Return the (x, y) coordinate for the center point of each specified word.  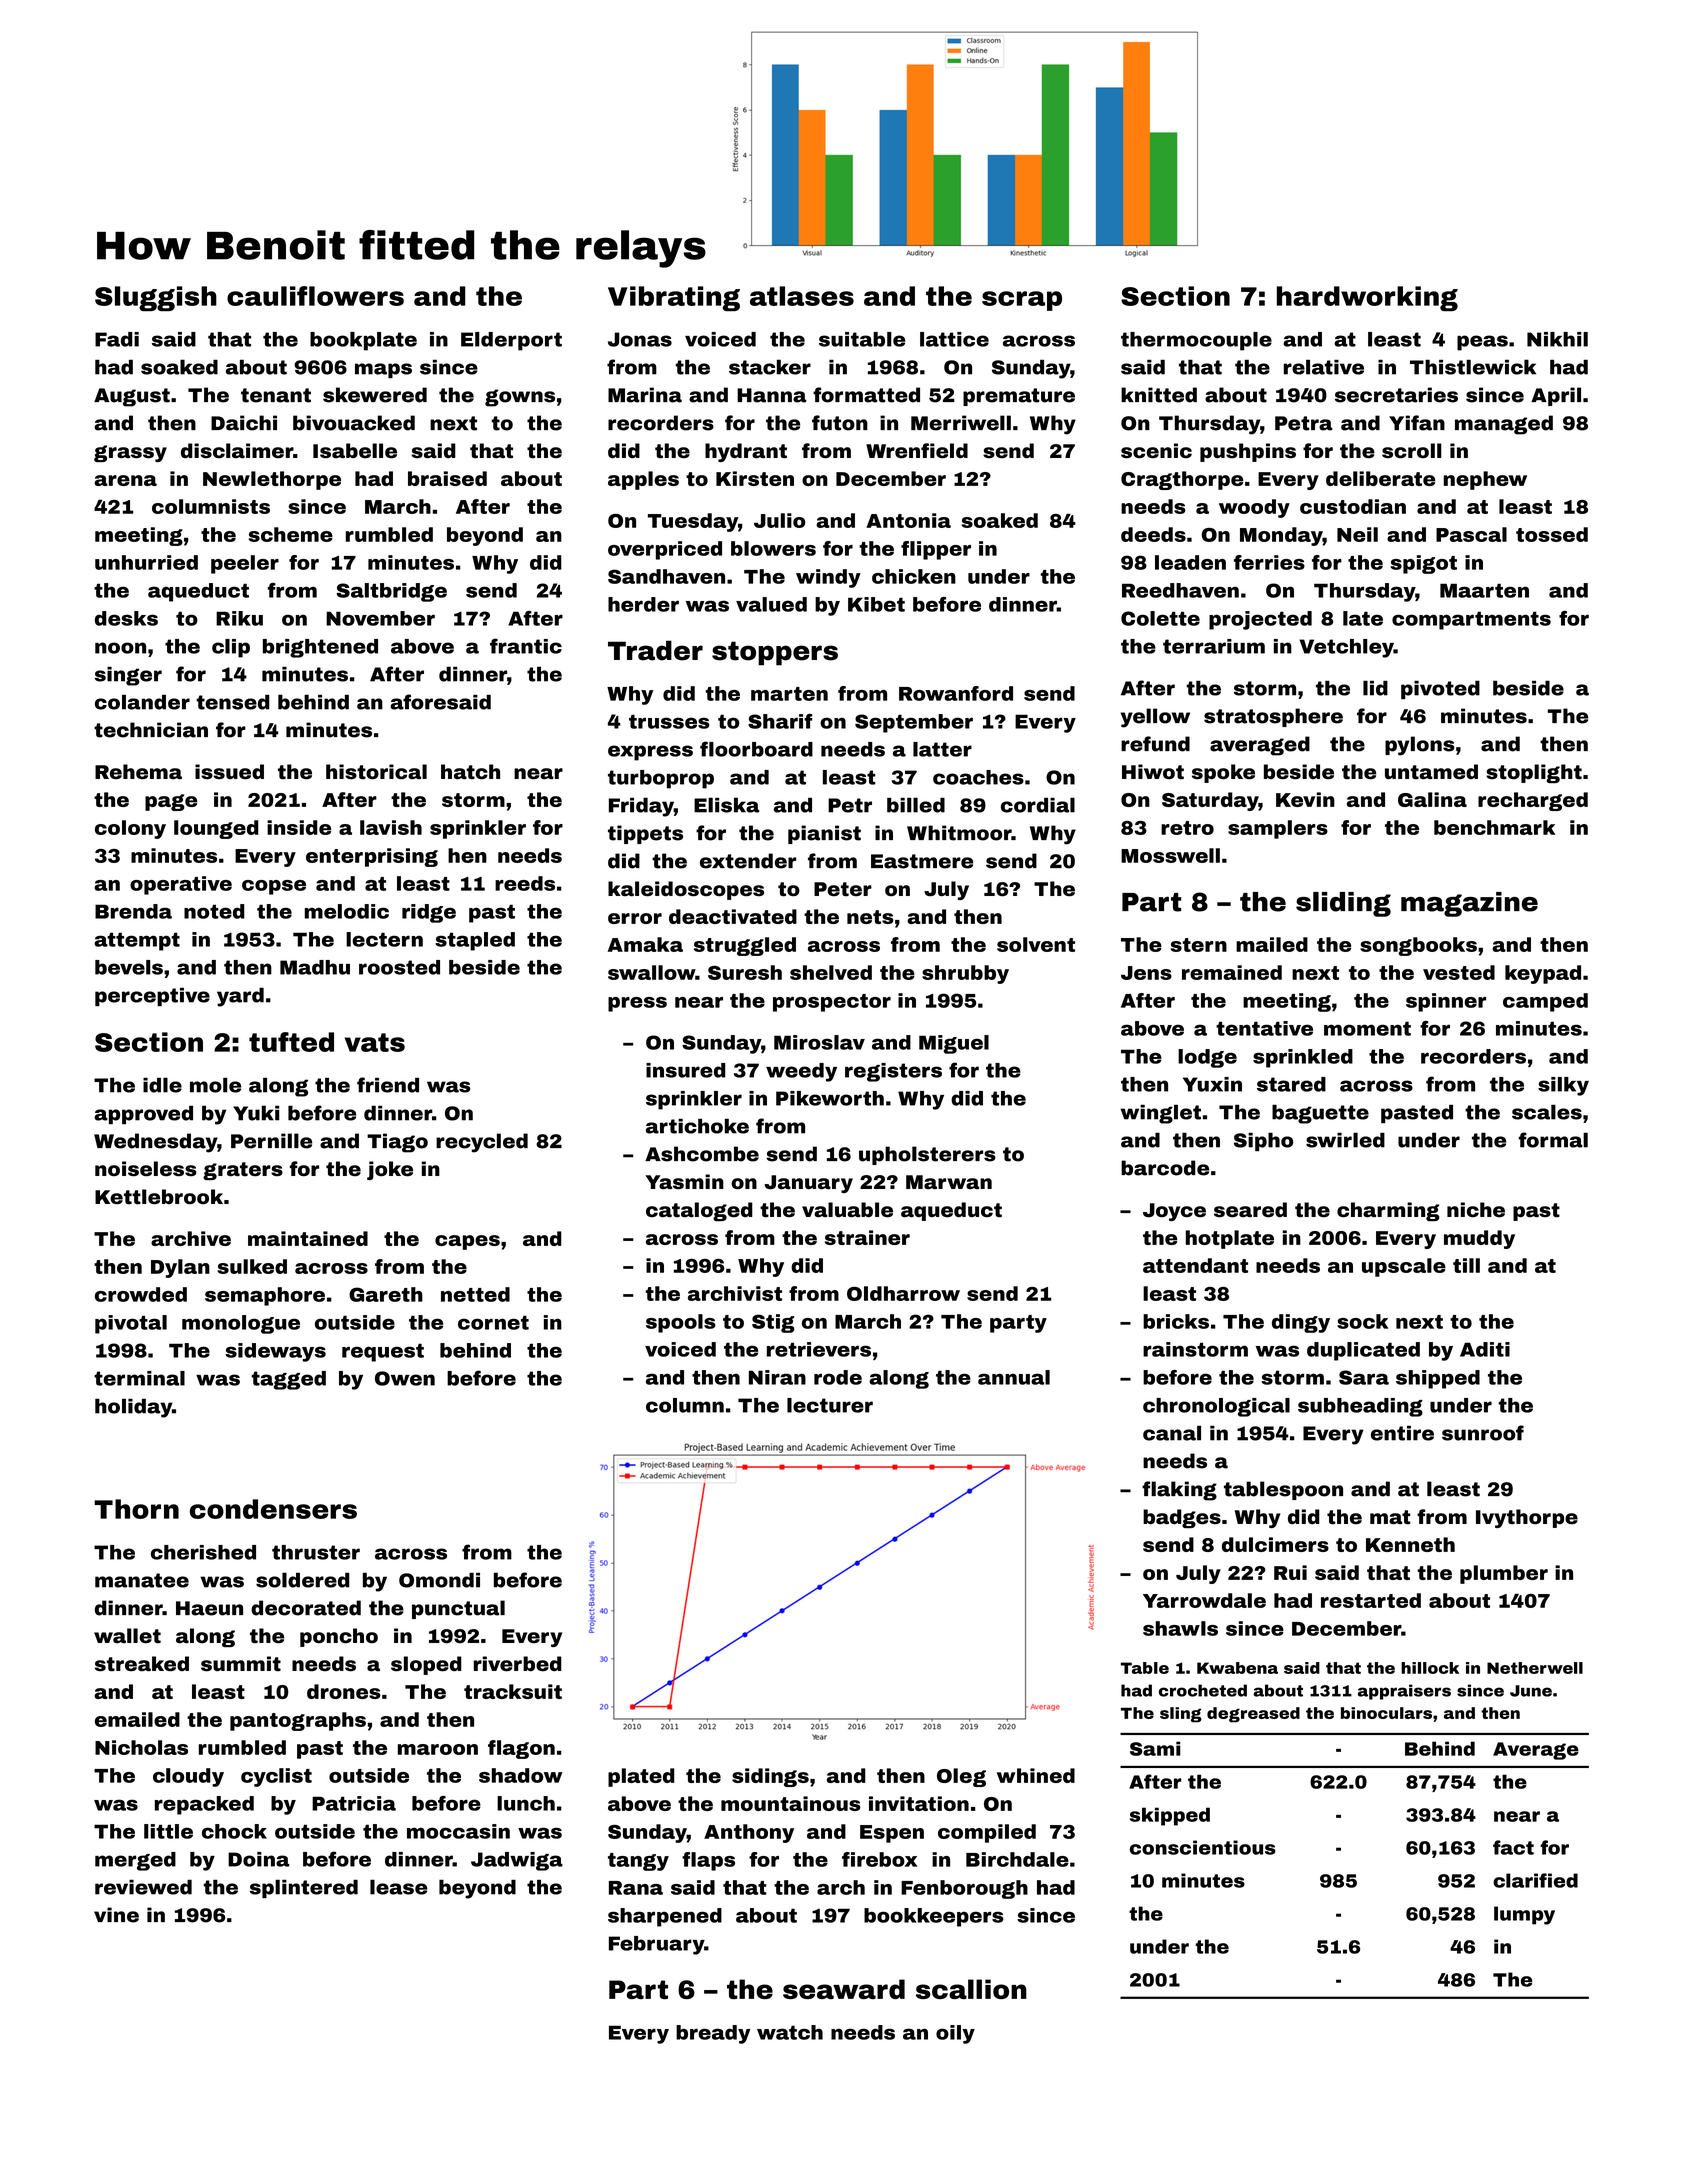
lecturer (830, 1405)
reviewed (143, 1887)
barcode (1165, 1168)
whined (1036, 1775)
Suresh (745, 972)
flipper (936, 550)
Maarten (1484, 590)
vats (375, 1042)
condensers (273, 1509)
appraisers (1404, 1692)
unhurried (146, 562)
